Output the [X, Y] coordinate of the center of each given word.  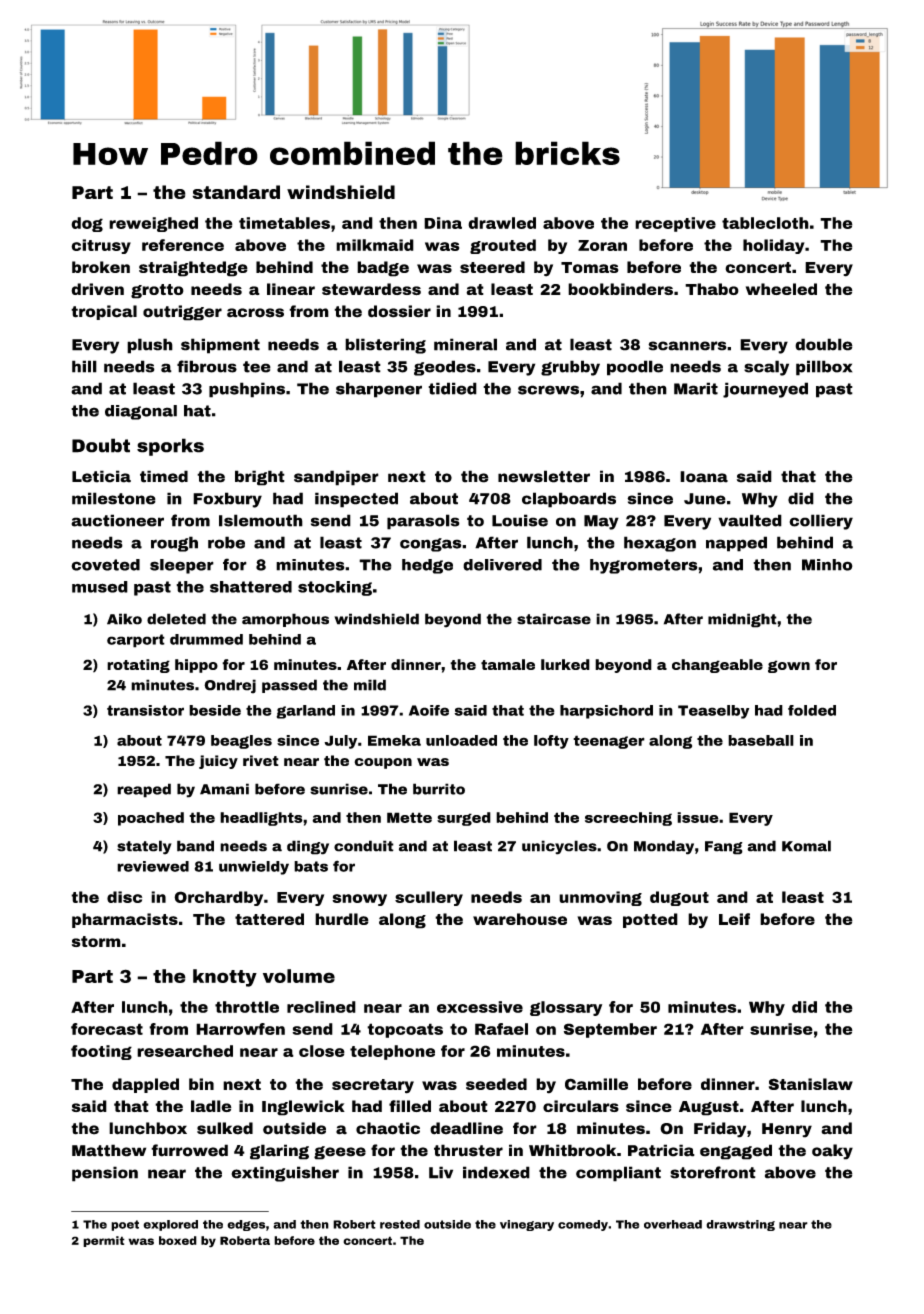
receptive [675, 224]
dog [87, 224]
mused [100, 587]
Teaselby [713, 712]
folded [812, 710]
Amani [224, 789]
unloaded [461, 740]
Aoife [429, 710]
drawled [502, 223]
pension [105, 1174]
